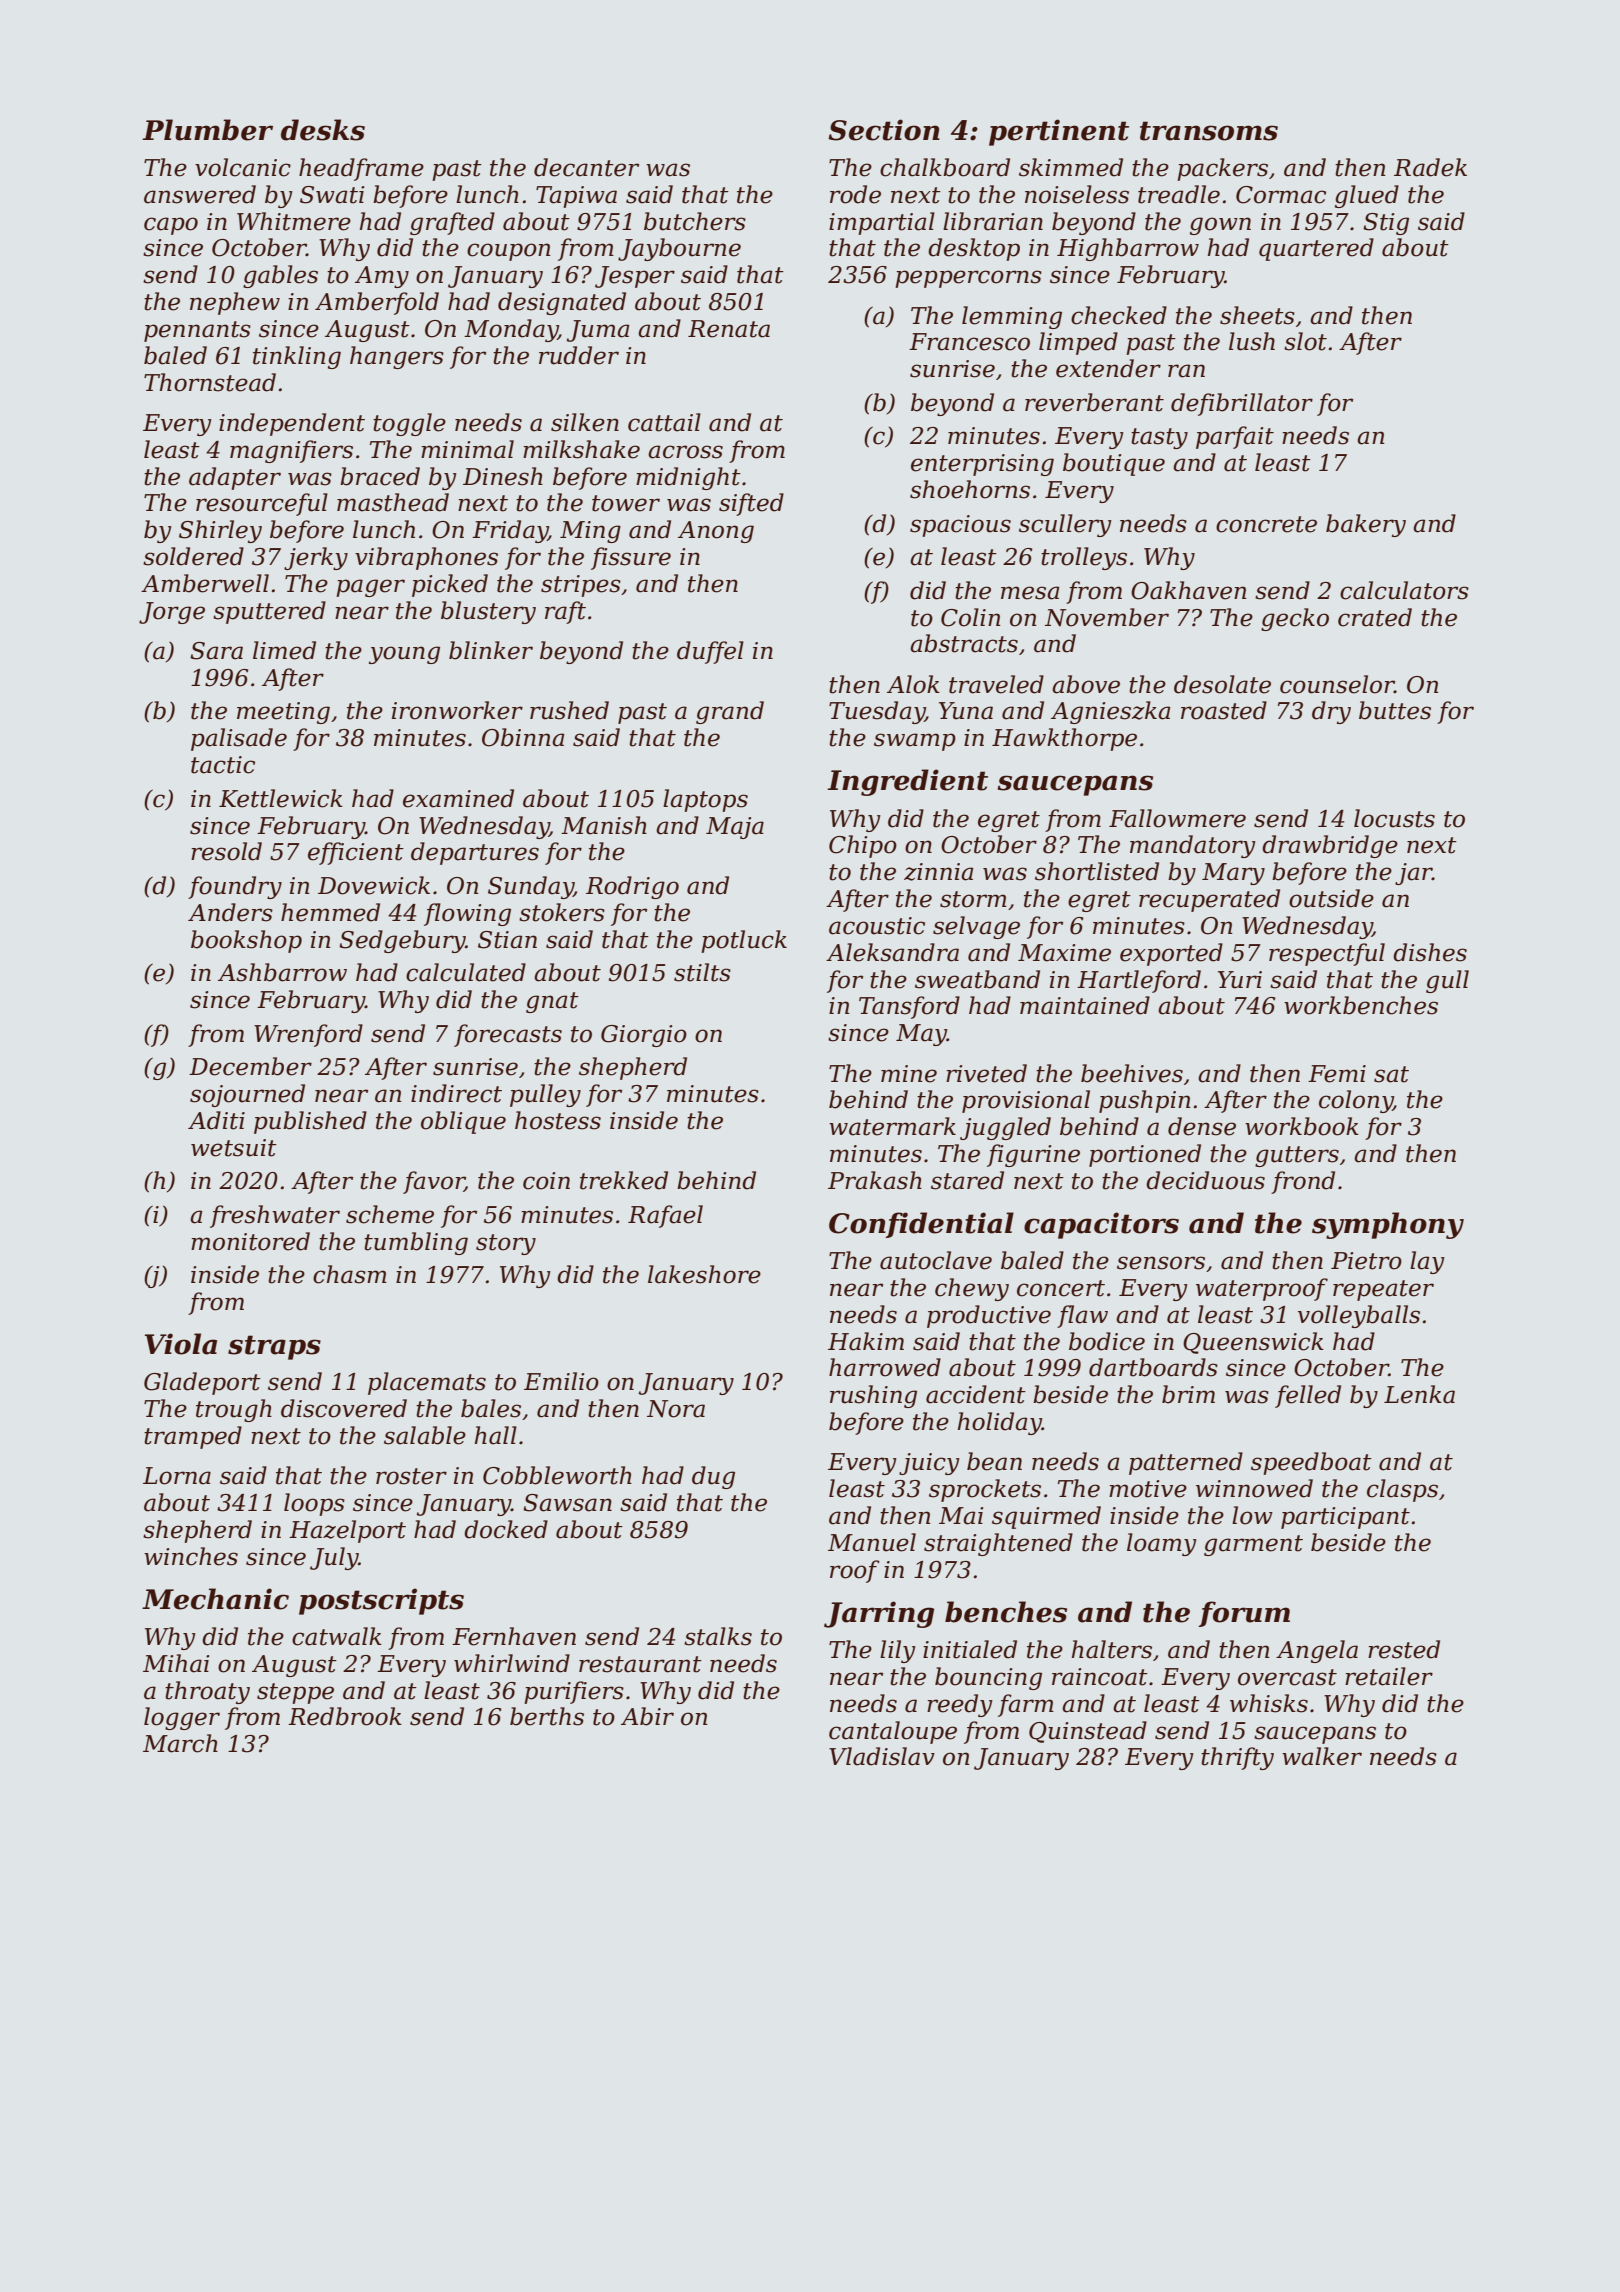 The image size is (1620, 2292). I want to click on gecko, so click(1295, 619).
